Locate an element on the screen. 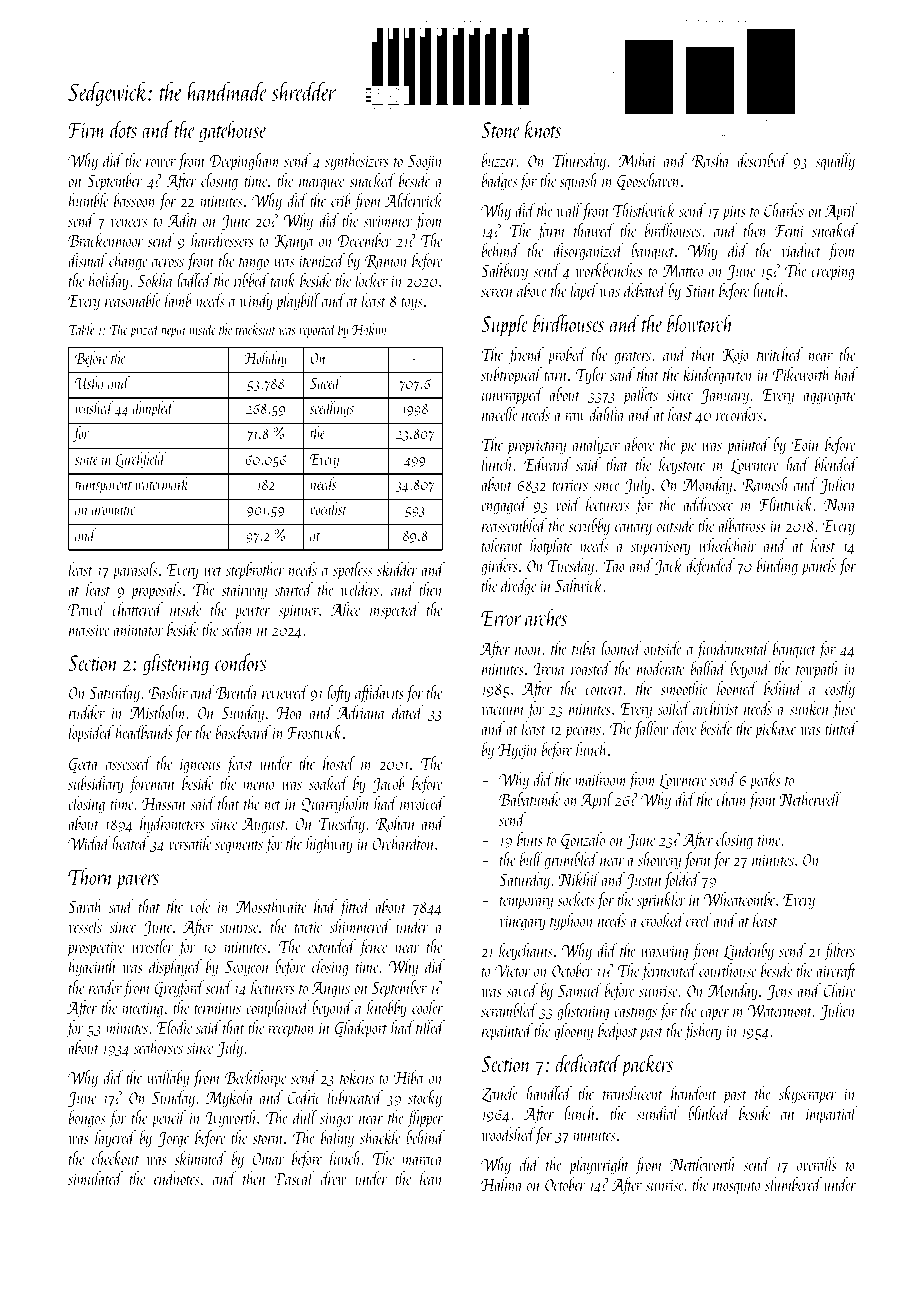 The height and width of the screenshot is (1314, 924). gatehouse is located at coordinates (233, 131).
